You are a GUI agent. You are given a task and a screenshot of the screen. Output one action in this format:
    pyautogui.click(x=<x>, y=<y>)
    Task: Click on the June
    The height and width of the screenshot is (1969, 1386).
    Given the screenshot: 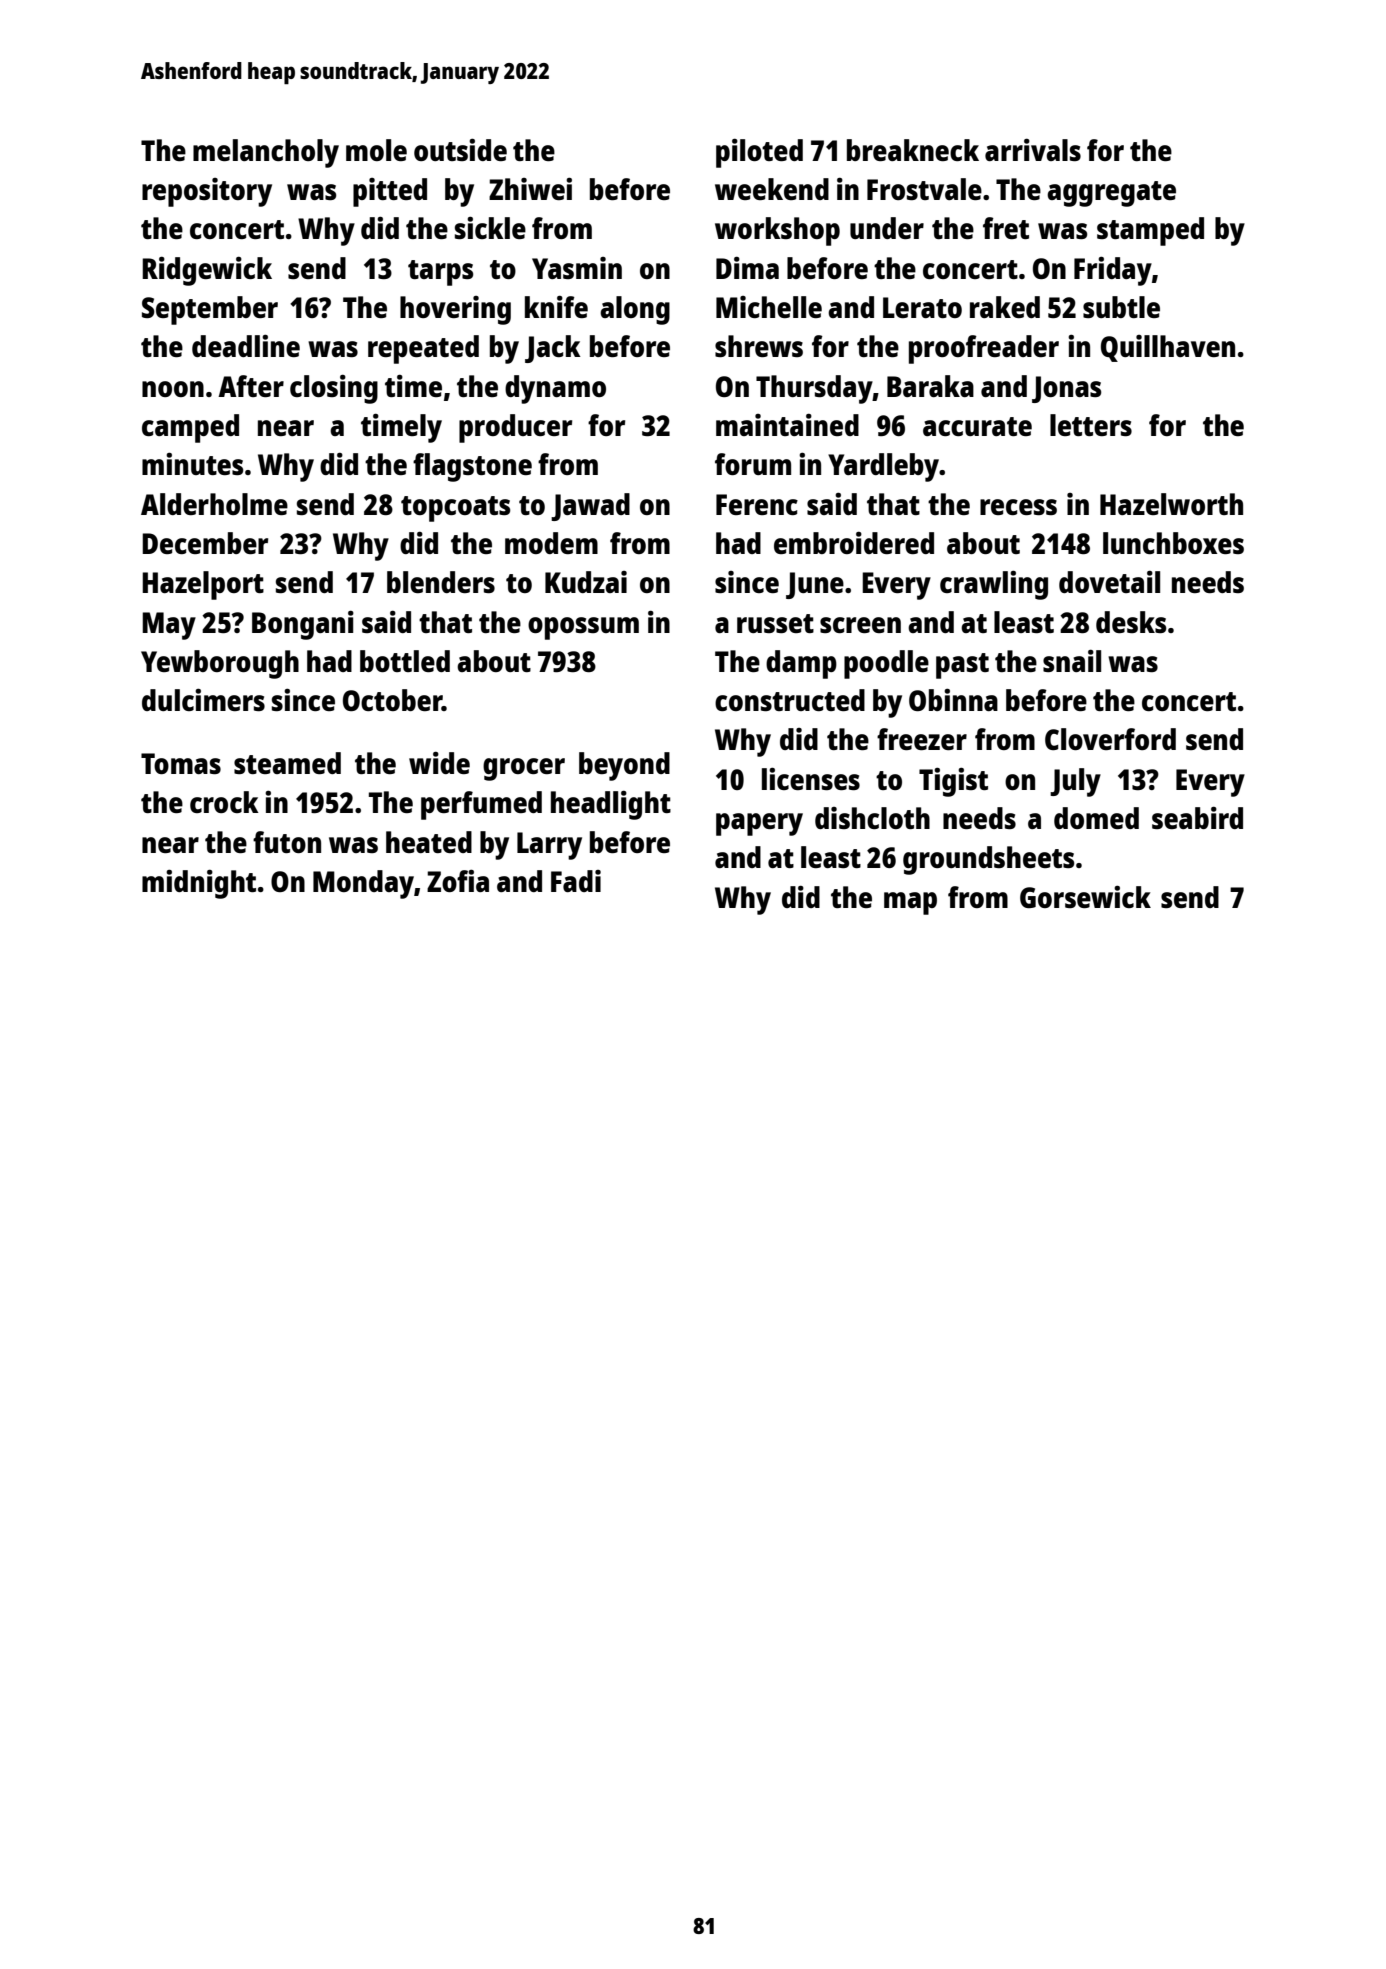 What is the action you would take?
    pyautogui.click(x=815, y=585)
